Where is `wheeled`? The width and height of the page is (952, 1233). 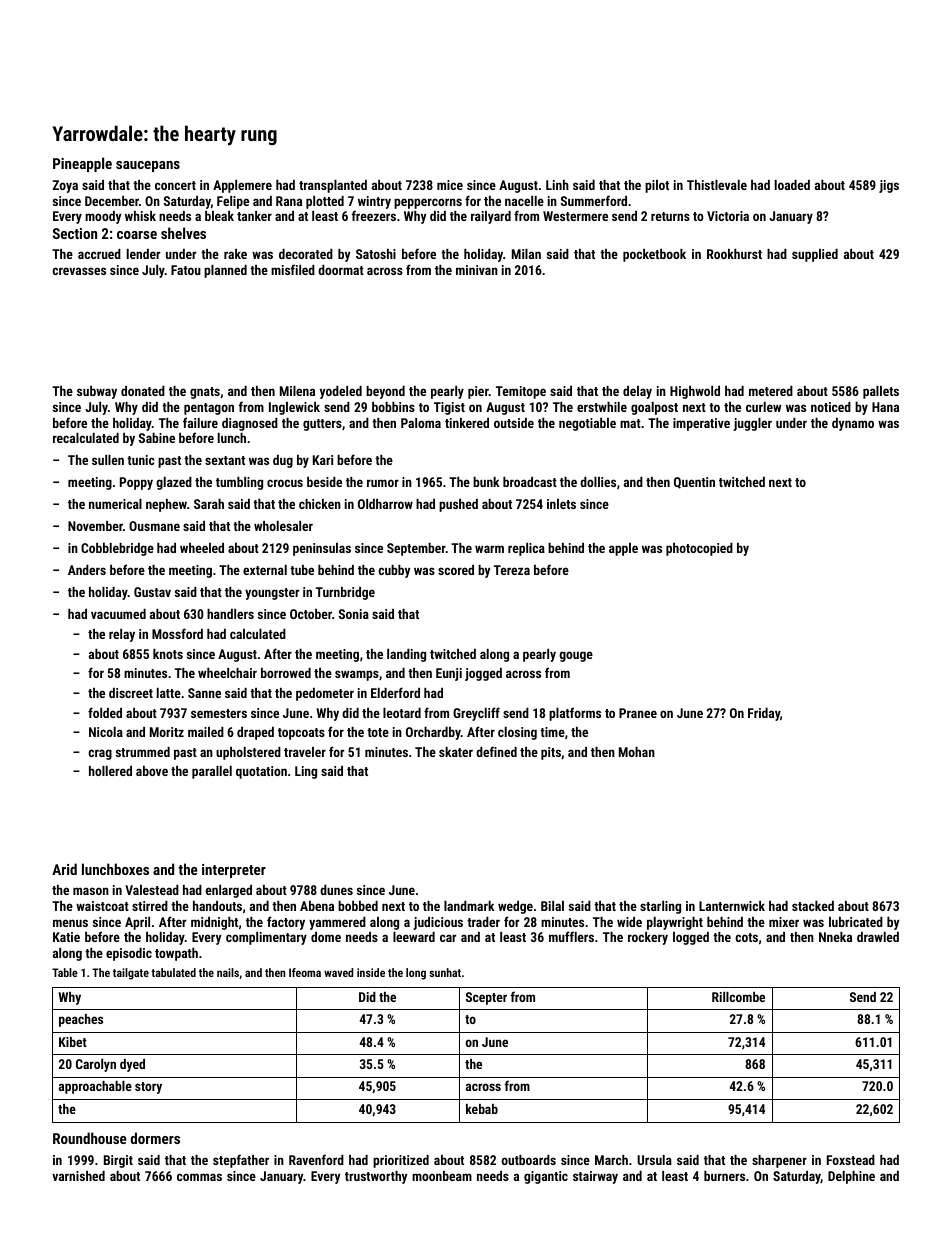
wheeled is located at coordinates (202, 548).
